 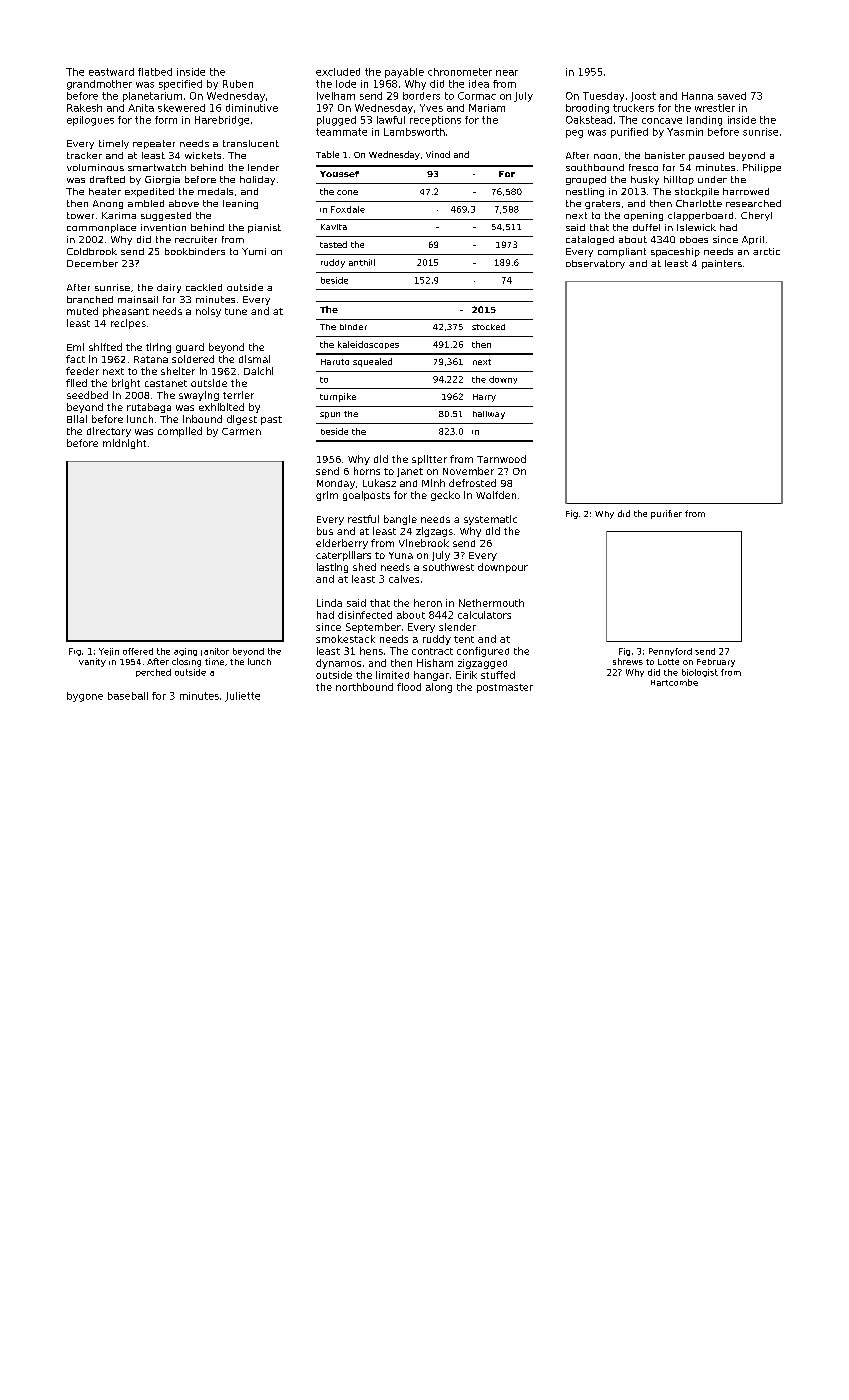 What do you see at coordinates (242, 697) in the screenshot?
I see `Juliette` at bounding box center [242, 697].
